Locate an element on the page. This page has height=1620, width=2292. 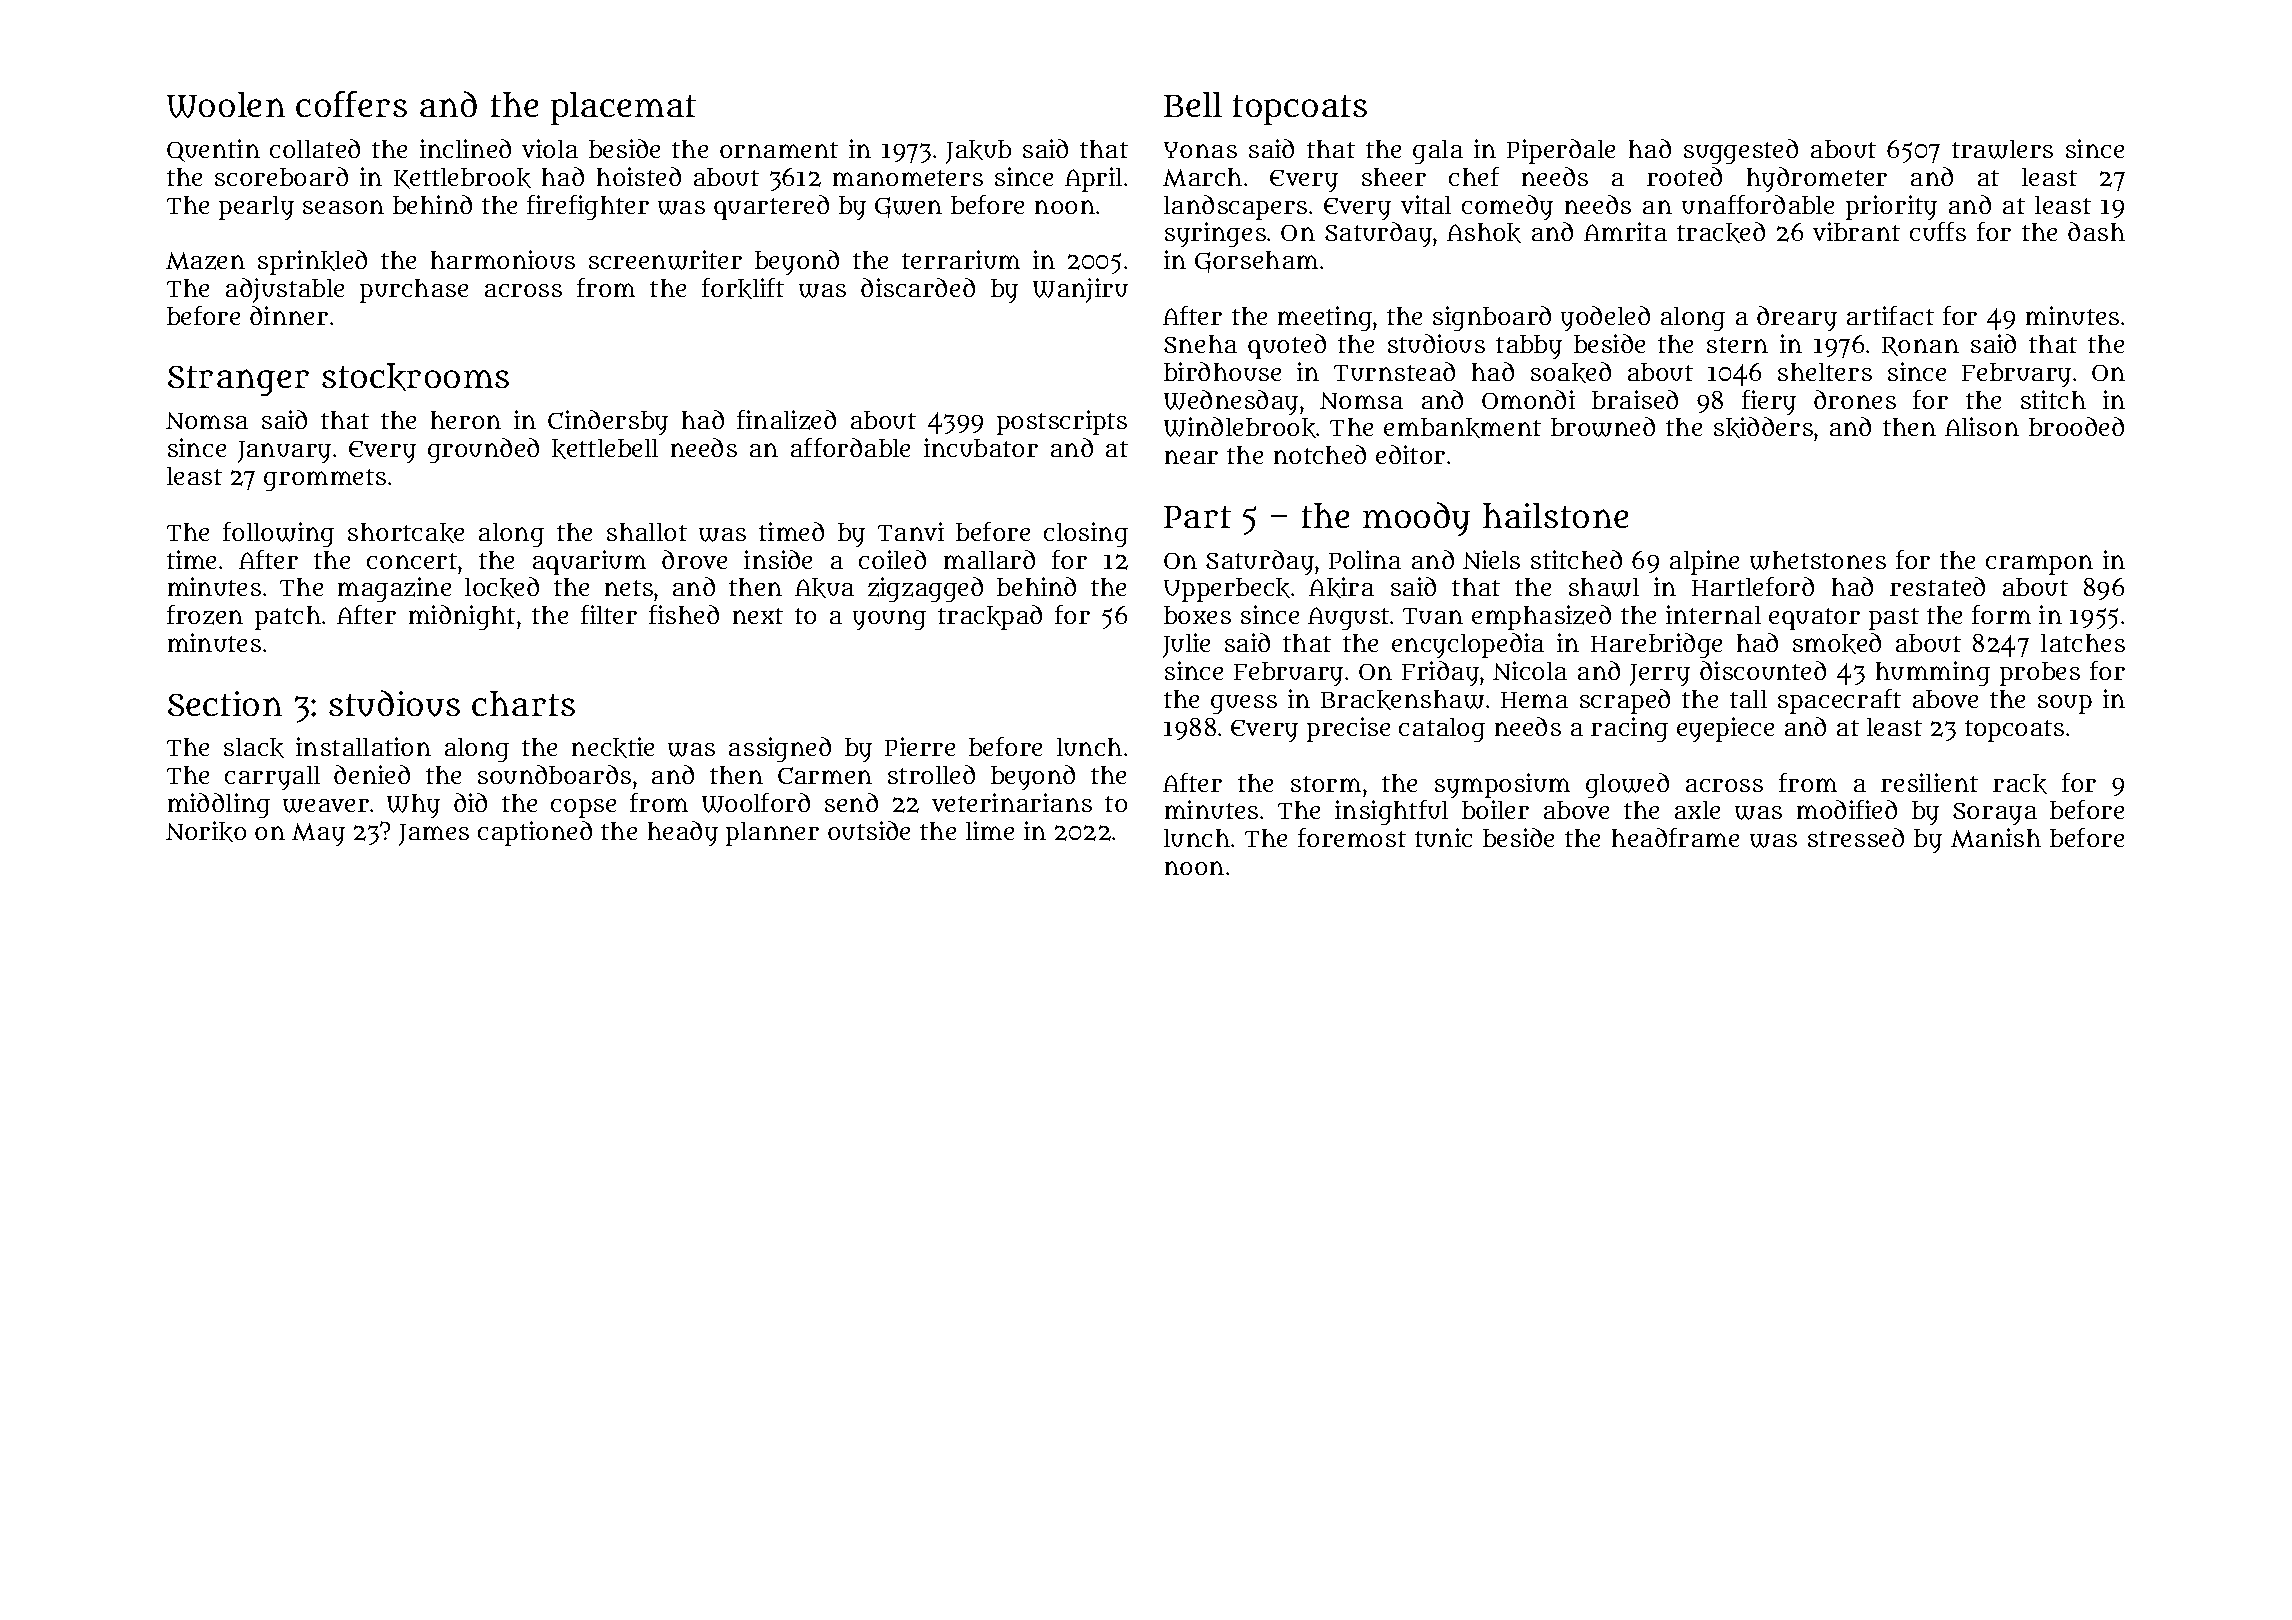
forklift is located at coordinates (743, 288).
